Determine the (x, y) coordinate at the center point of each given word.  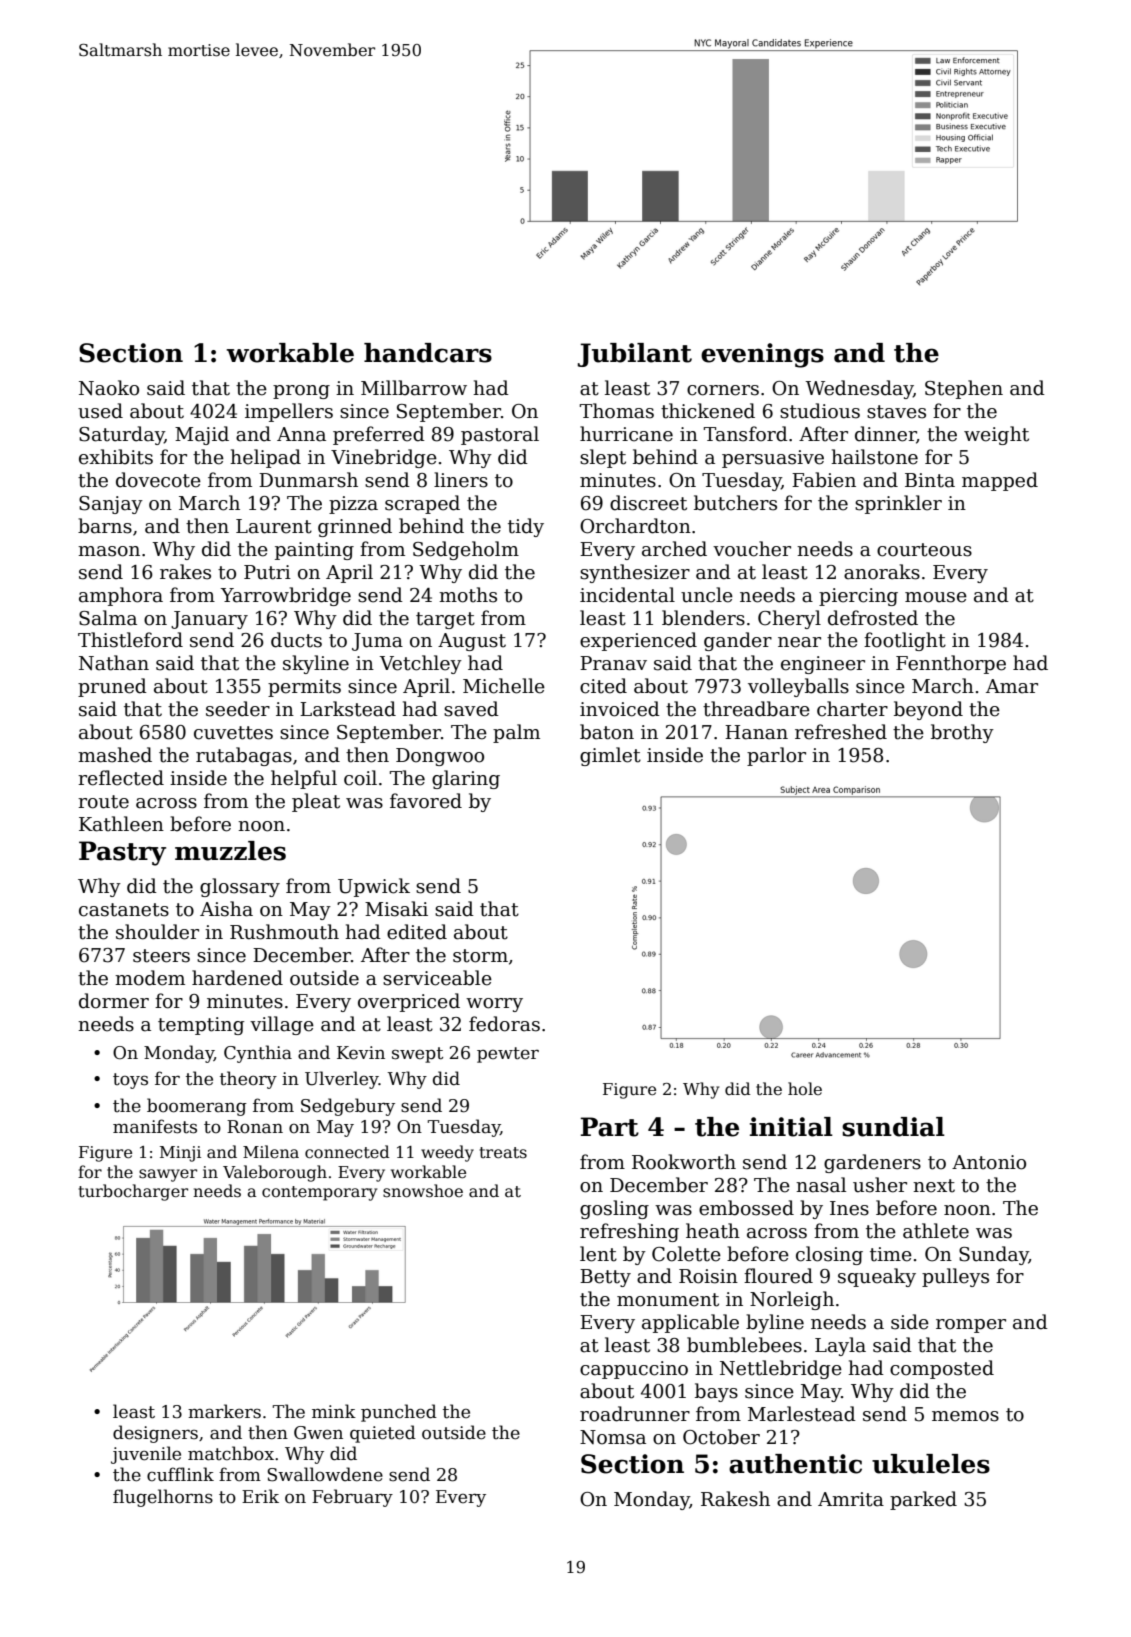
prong (301, 392)
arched (674, 549)
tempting (201, 1026)
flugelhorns (163, 1498)
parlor (776, 756)
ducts (296, 640)
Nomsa (613, 1437)
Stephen (964, 389)
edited (417, 932)
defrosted (873, 618)
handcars (428, 353)
